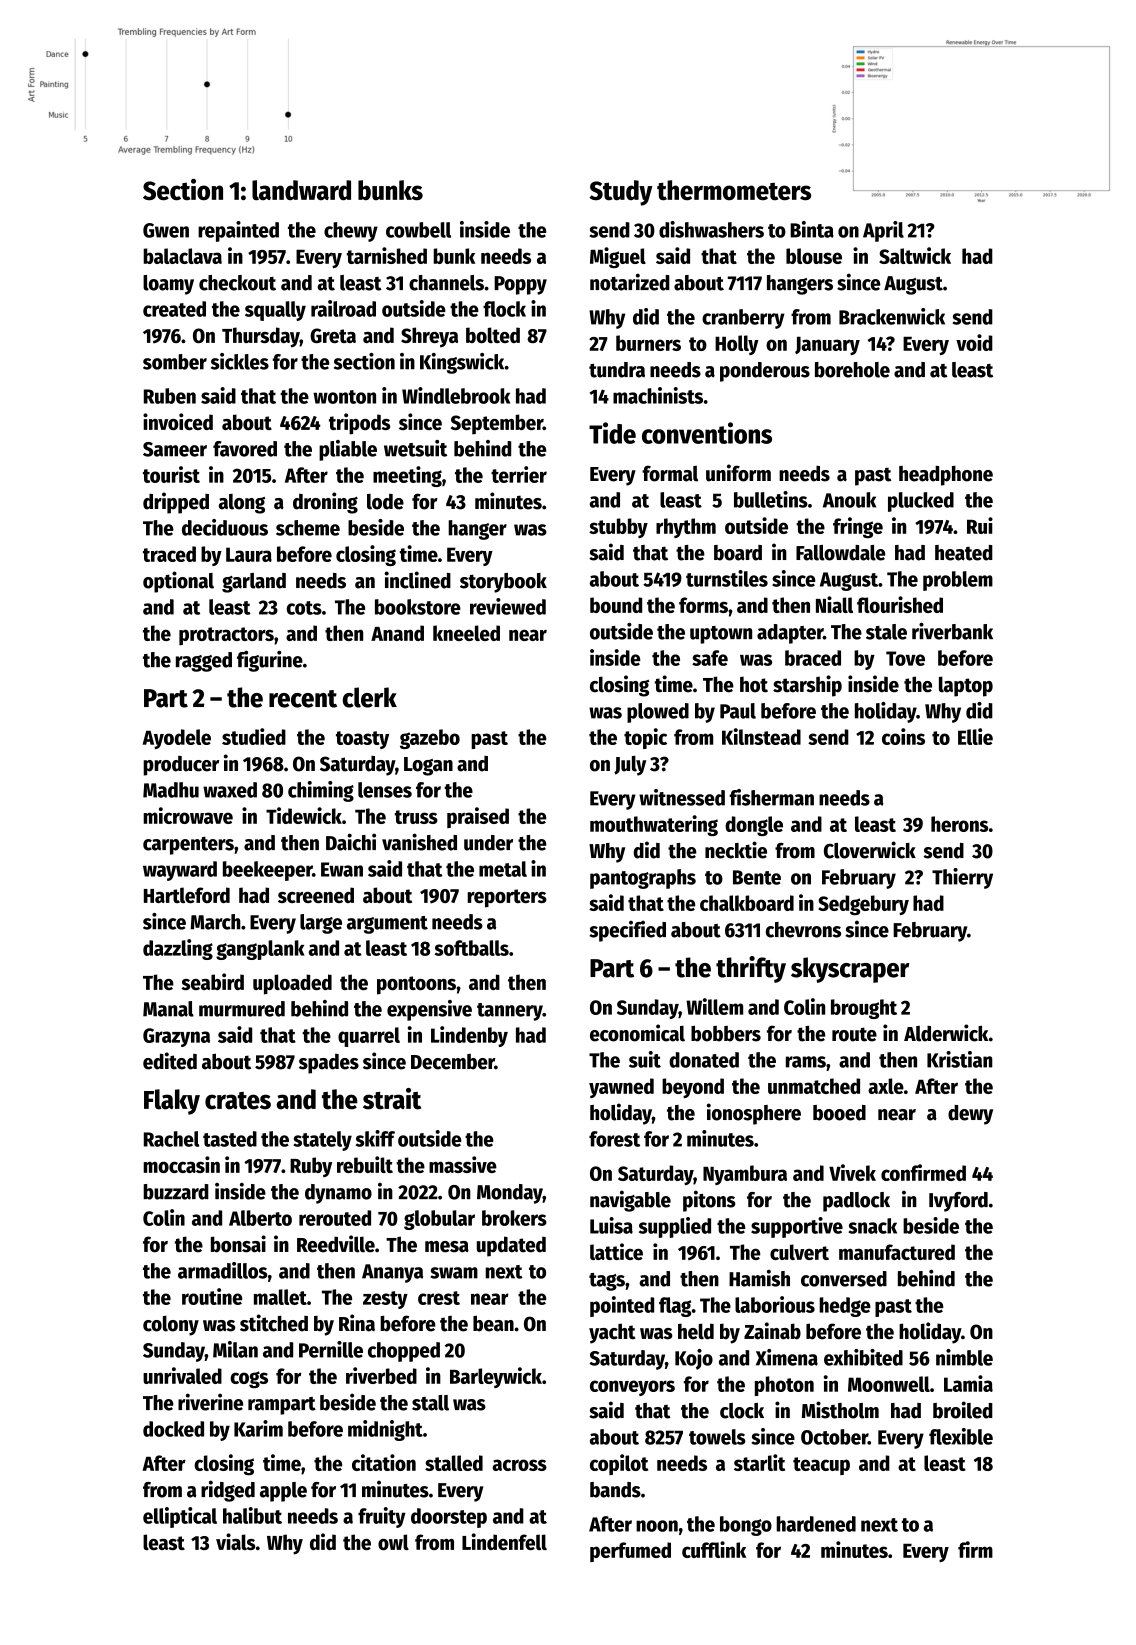 This screenshot has height=1645, width=1136. Describe the element at coordinates (675, 1307) in the screenshot. I see `flag` at that location.
